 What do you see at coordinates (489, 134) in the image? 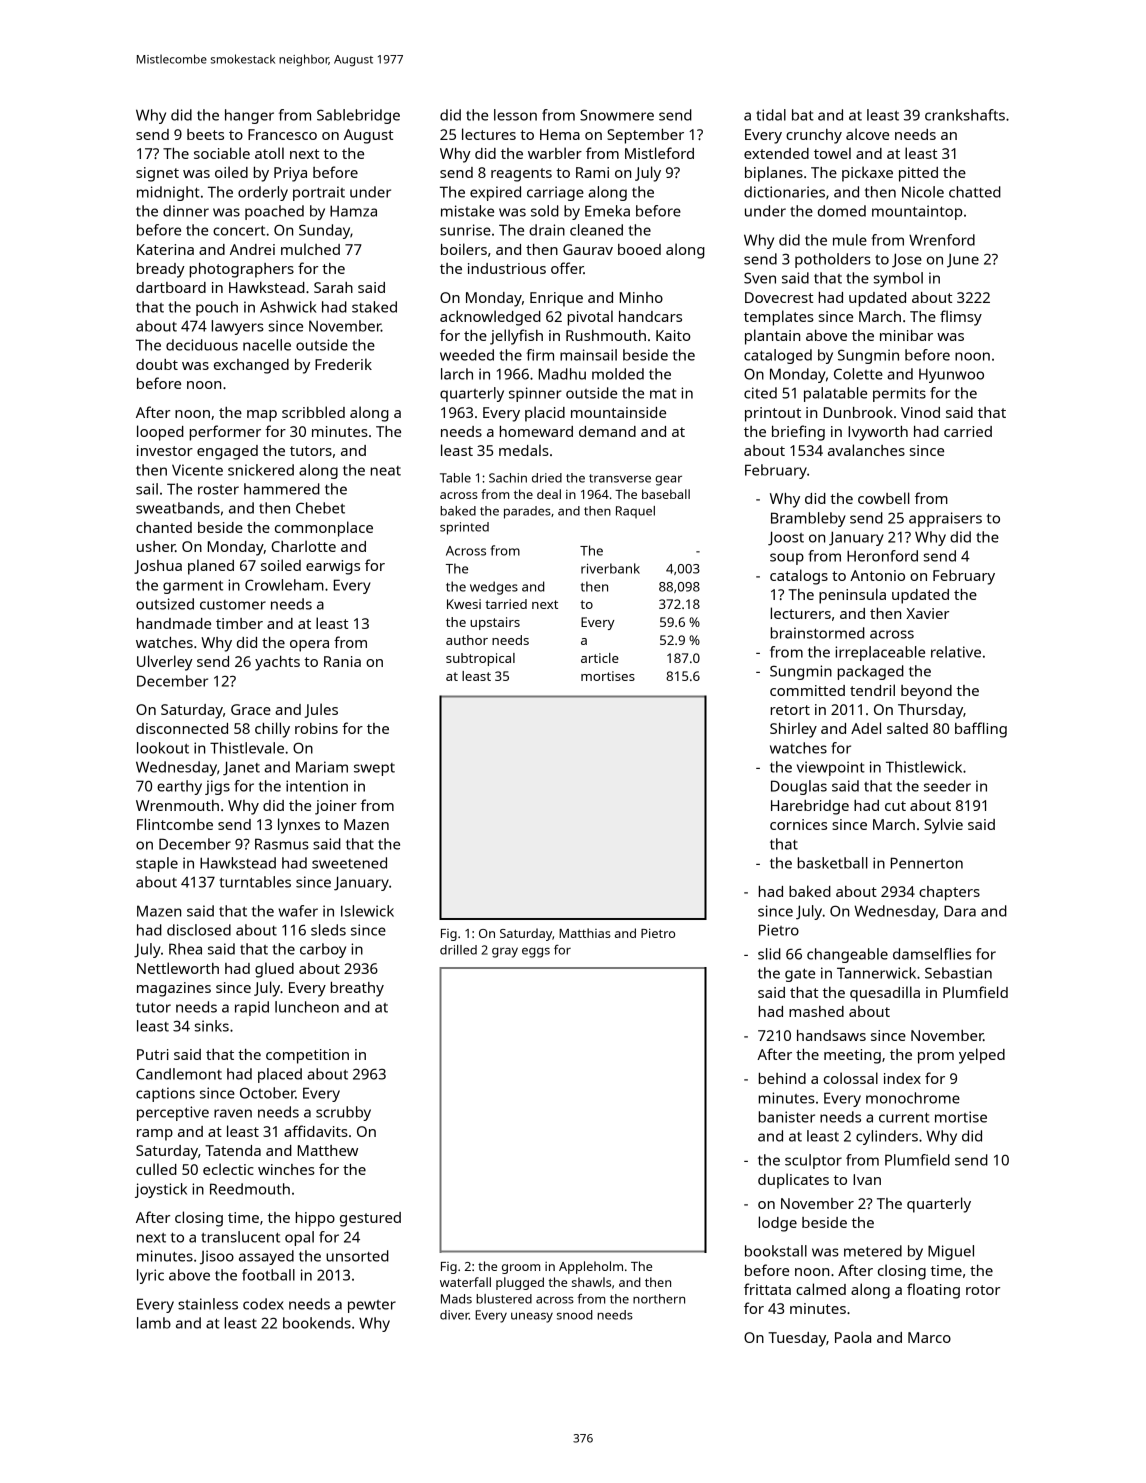
I see `lectures` at bounding box center [489, 134].
